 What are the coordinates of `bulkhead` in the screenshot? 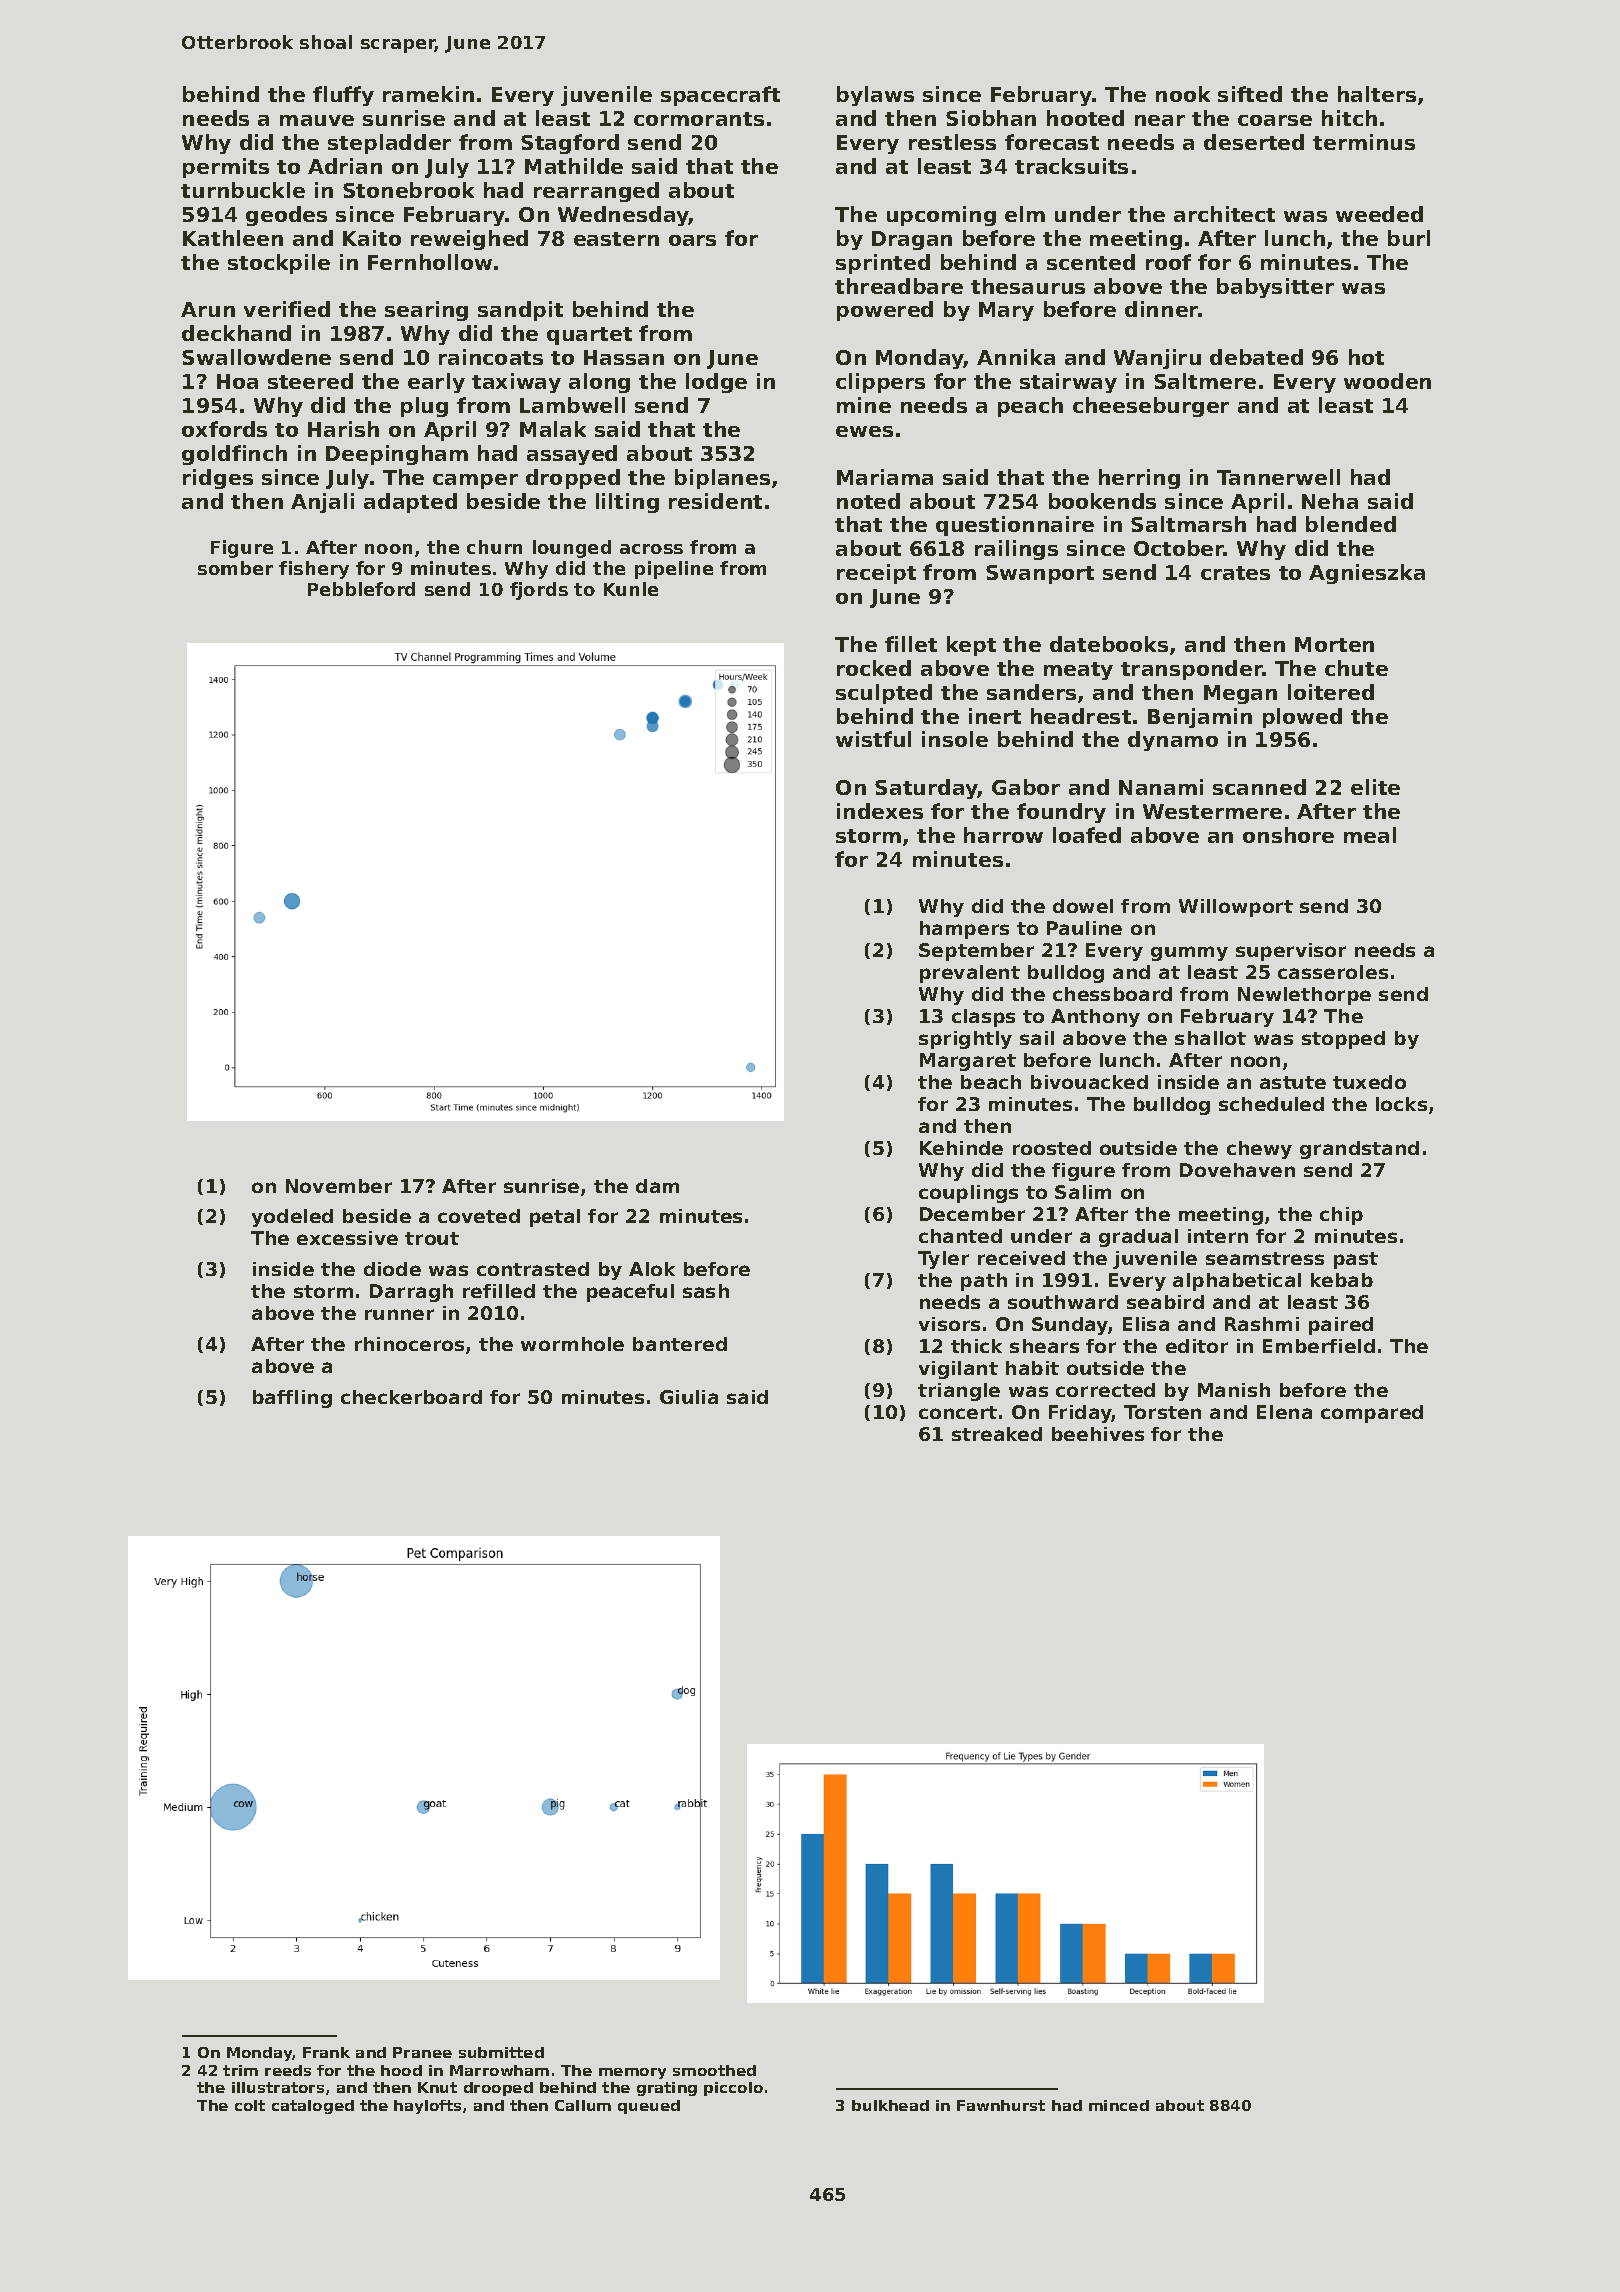 It's located at (890, 2105).
